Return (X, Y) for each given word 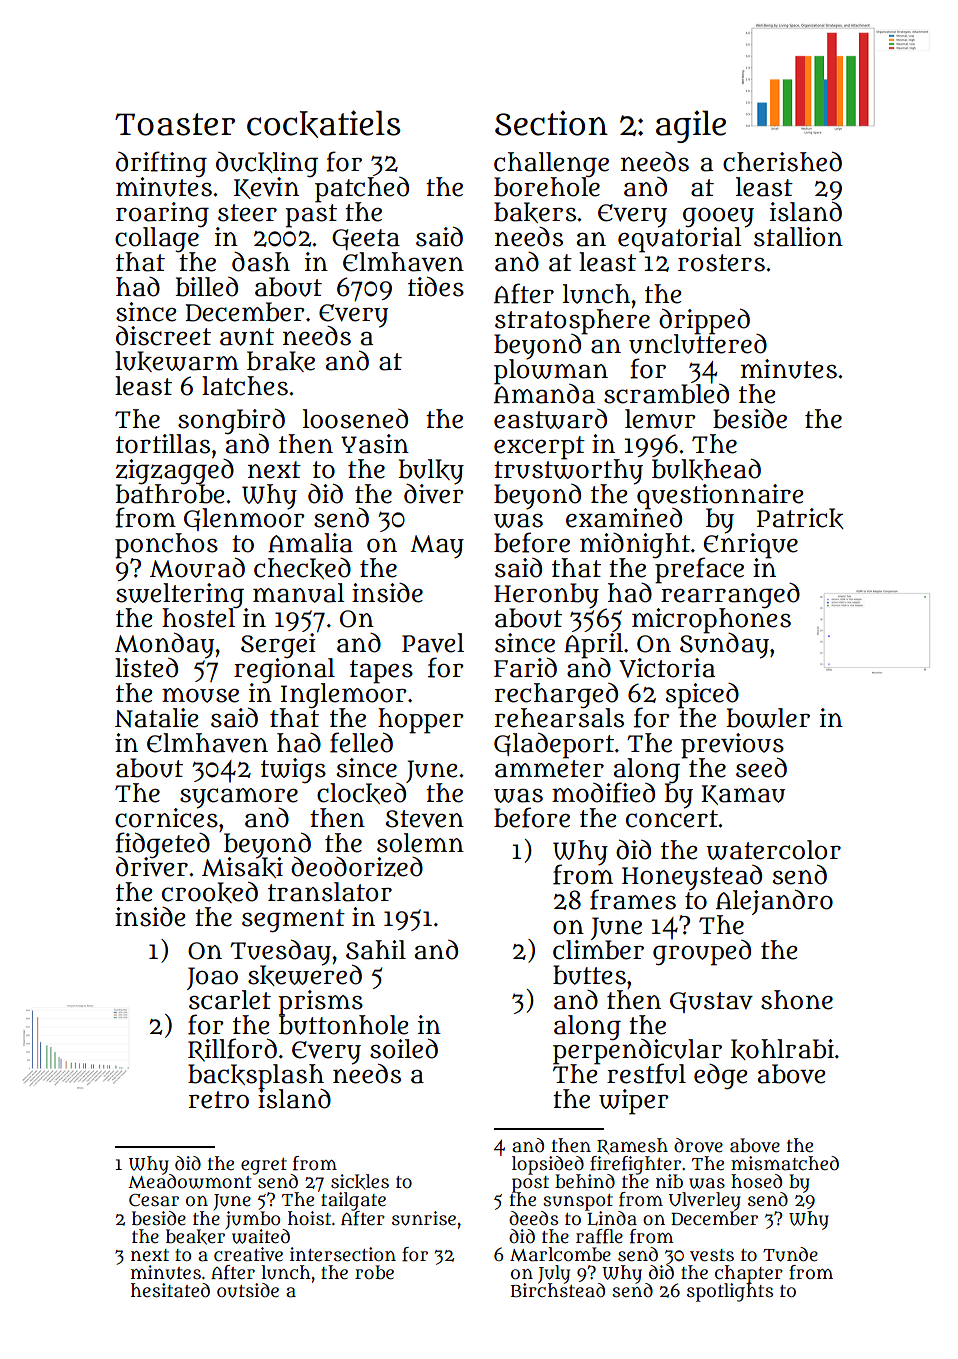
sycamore (239, 798)
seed (761, 768)
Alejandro (774, 902)
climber (598, 950)
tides (436, 287)
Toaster (175, 124)
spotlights (730, 1292)
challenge (551, 164)
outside (248, 1290)
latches (245, 386)
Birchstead (558, 1290)
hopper (421, 720)
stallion (798, 237)
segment (293, 921)
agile (691, 126)
